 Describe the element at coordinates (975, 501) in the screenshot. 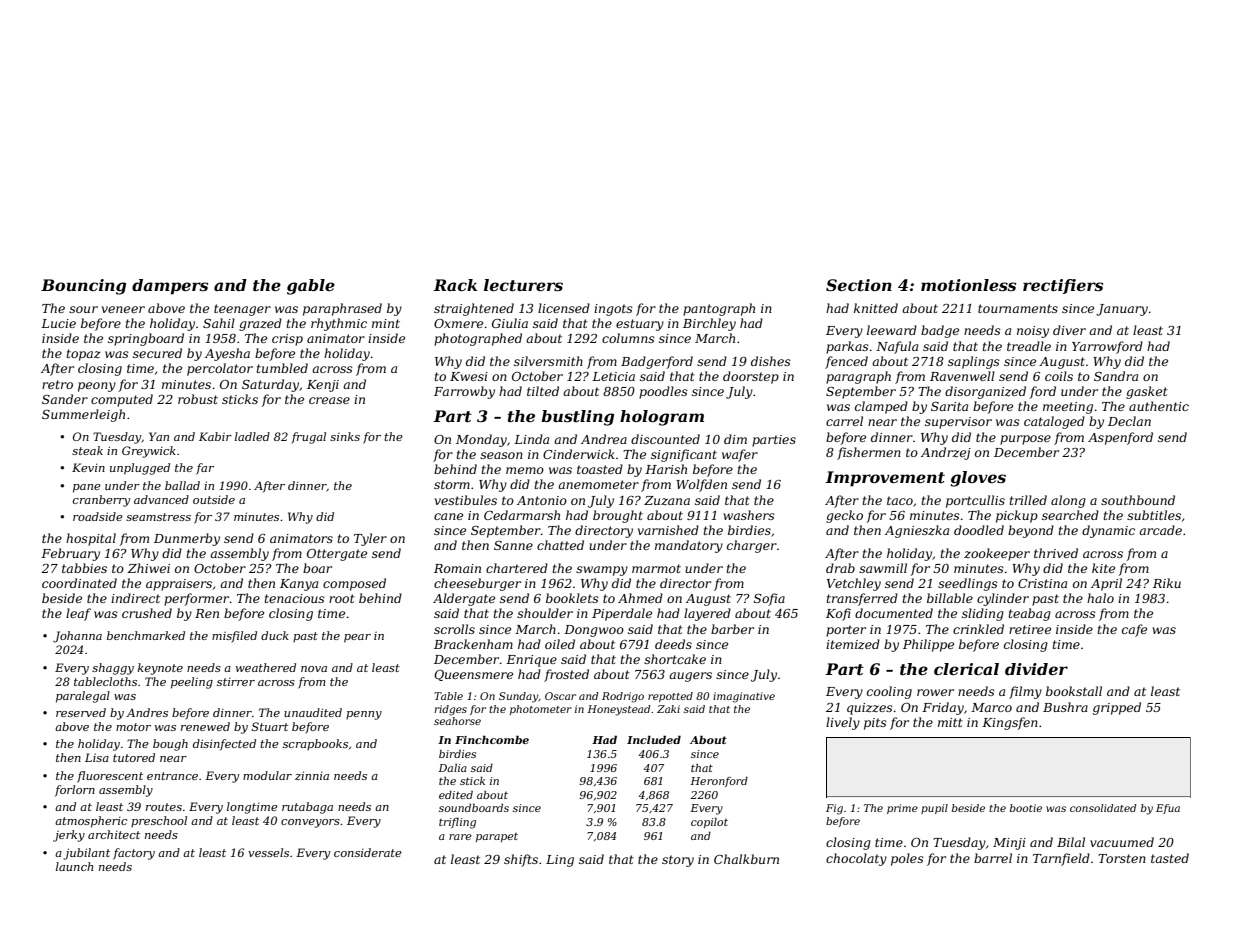

I see `portcullis` at that location.
